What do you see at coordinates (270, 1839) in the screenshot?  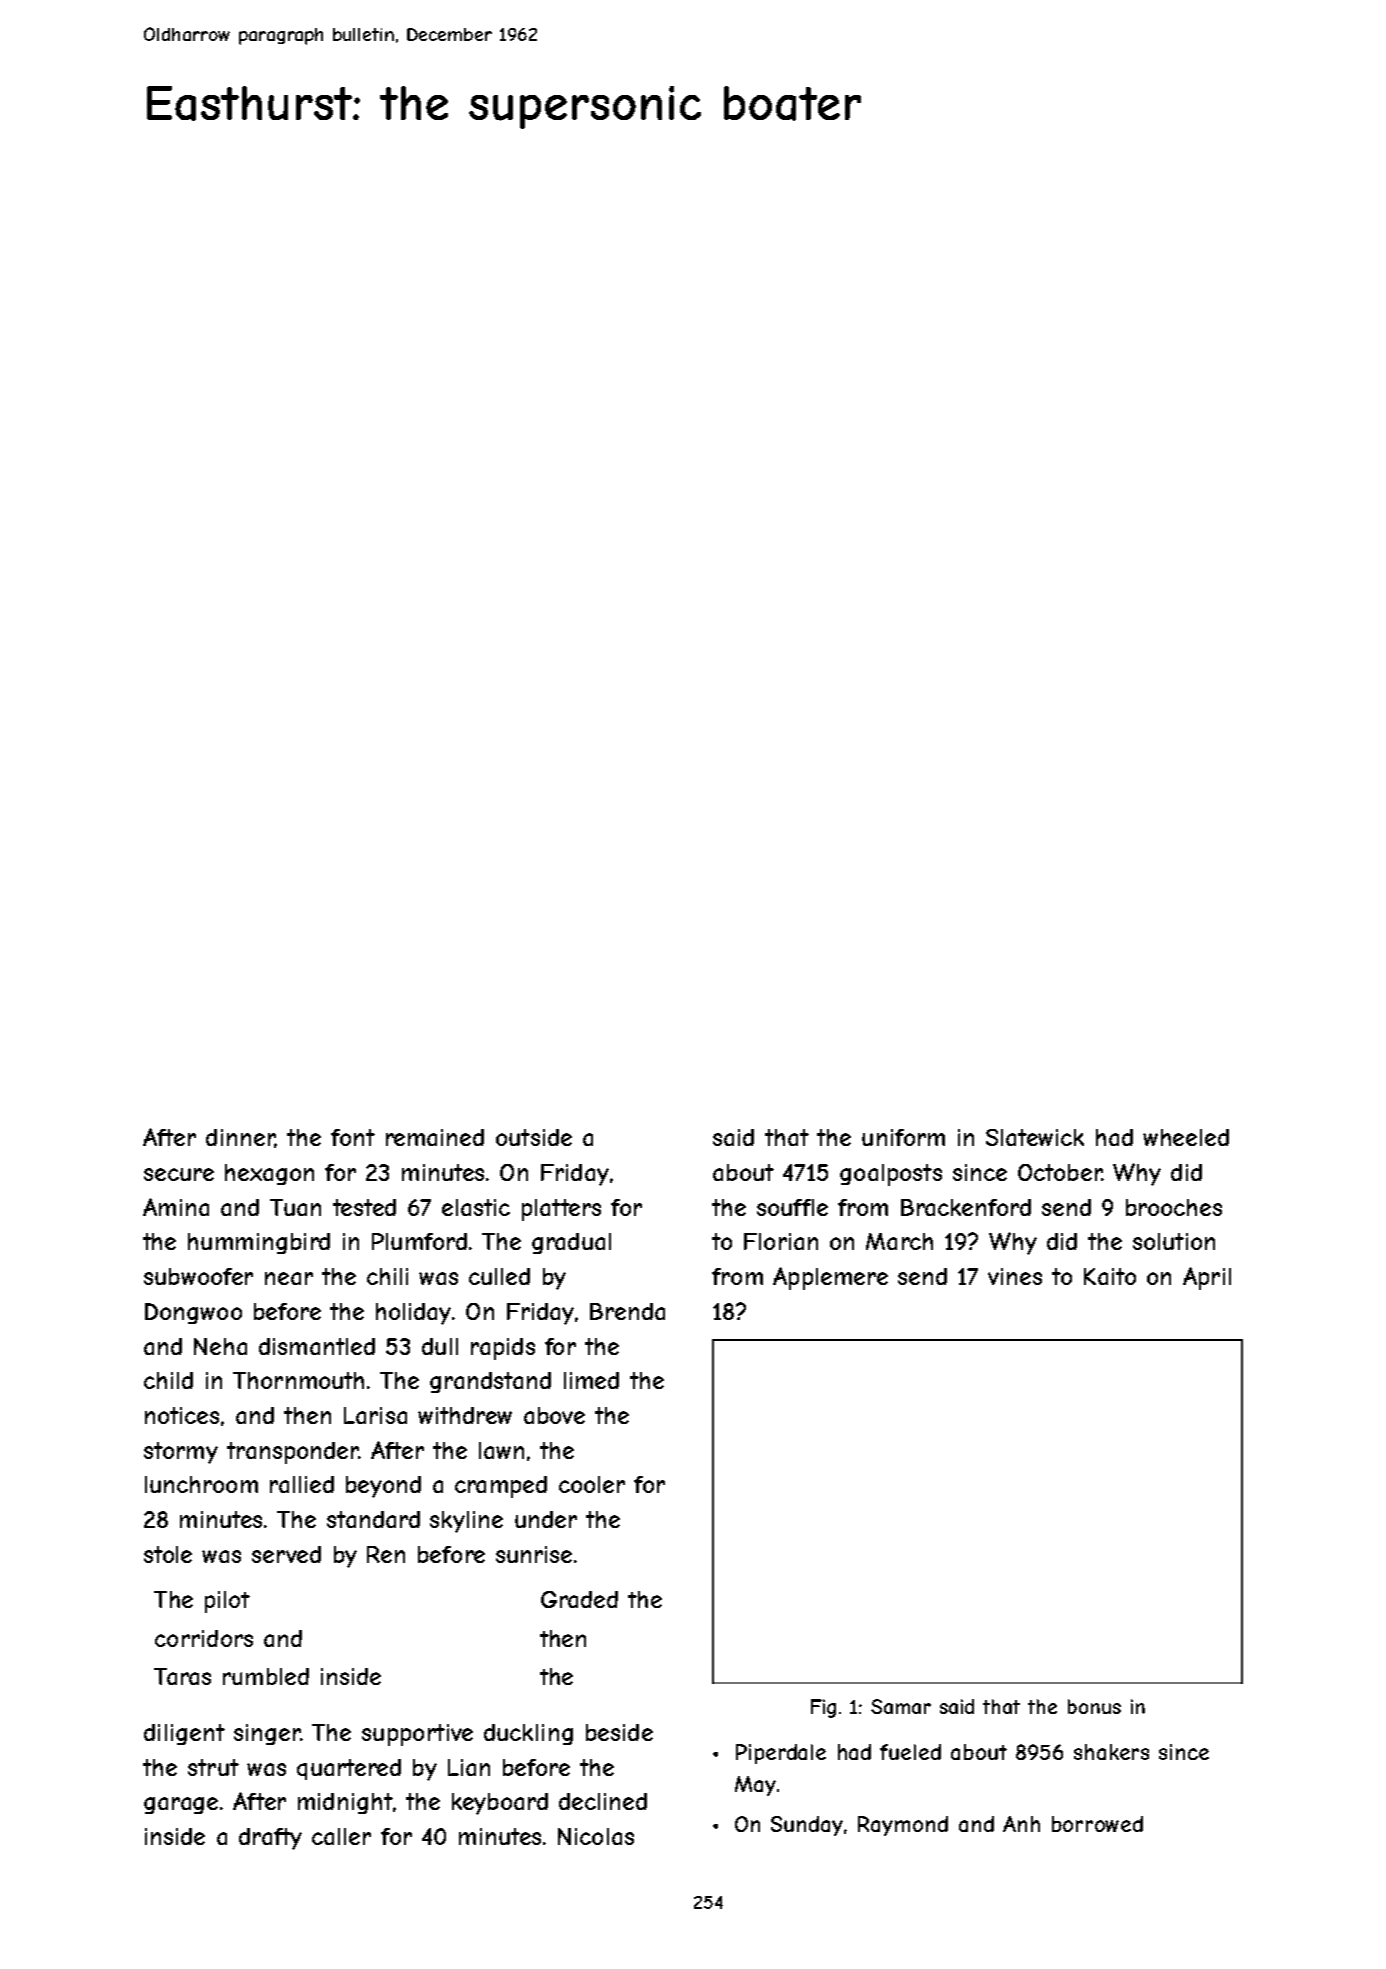 I see `drafty` at bounding box center [270, 1839].
